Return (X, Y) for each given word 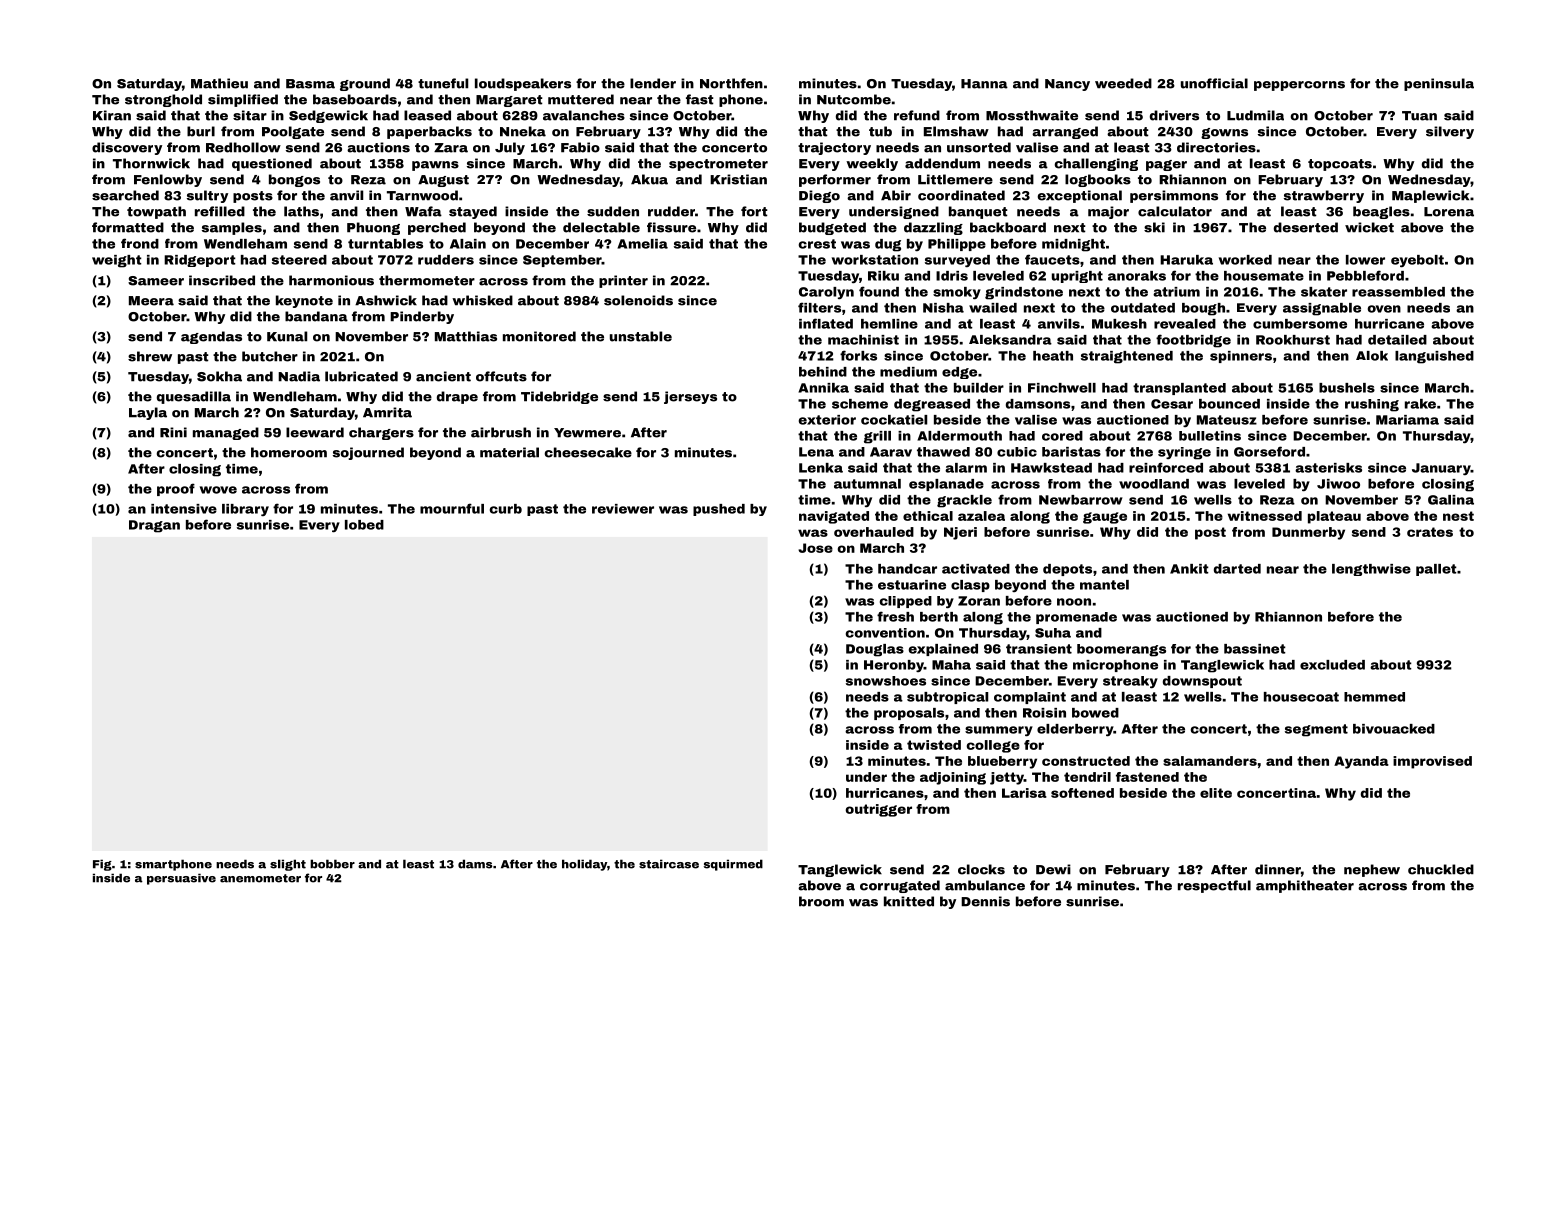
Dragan (154, 526)
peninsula (1439, 84)
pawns (435, 166)
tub (880, 131)
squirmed (733, 865)
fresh (895, 616)
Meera (151, 301)
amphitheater (1305, 886)
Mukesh (1119, 324)
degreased (932, 405)
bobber (332, 864)
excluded (1332, 665)
